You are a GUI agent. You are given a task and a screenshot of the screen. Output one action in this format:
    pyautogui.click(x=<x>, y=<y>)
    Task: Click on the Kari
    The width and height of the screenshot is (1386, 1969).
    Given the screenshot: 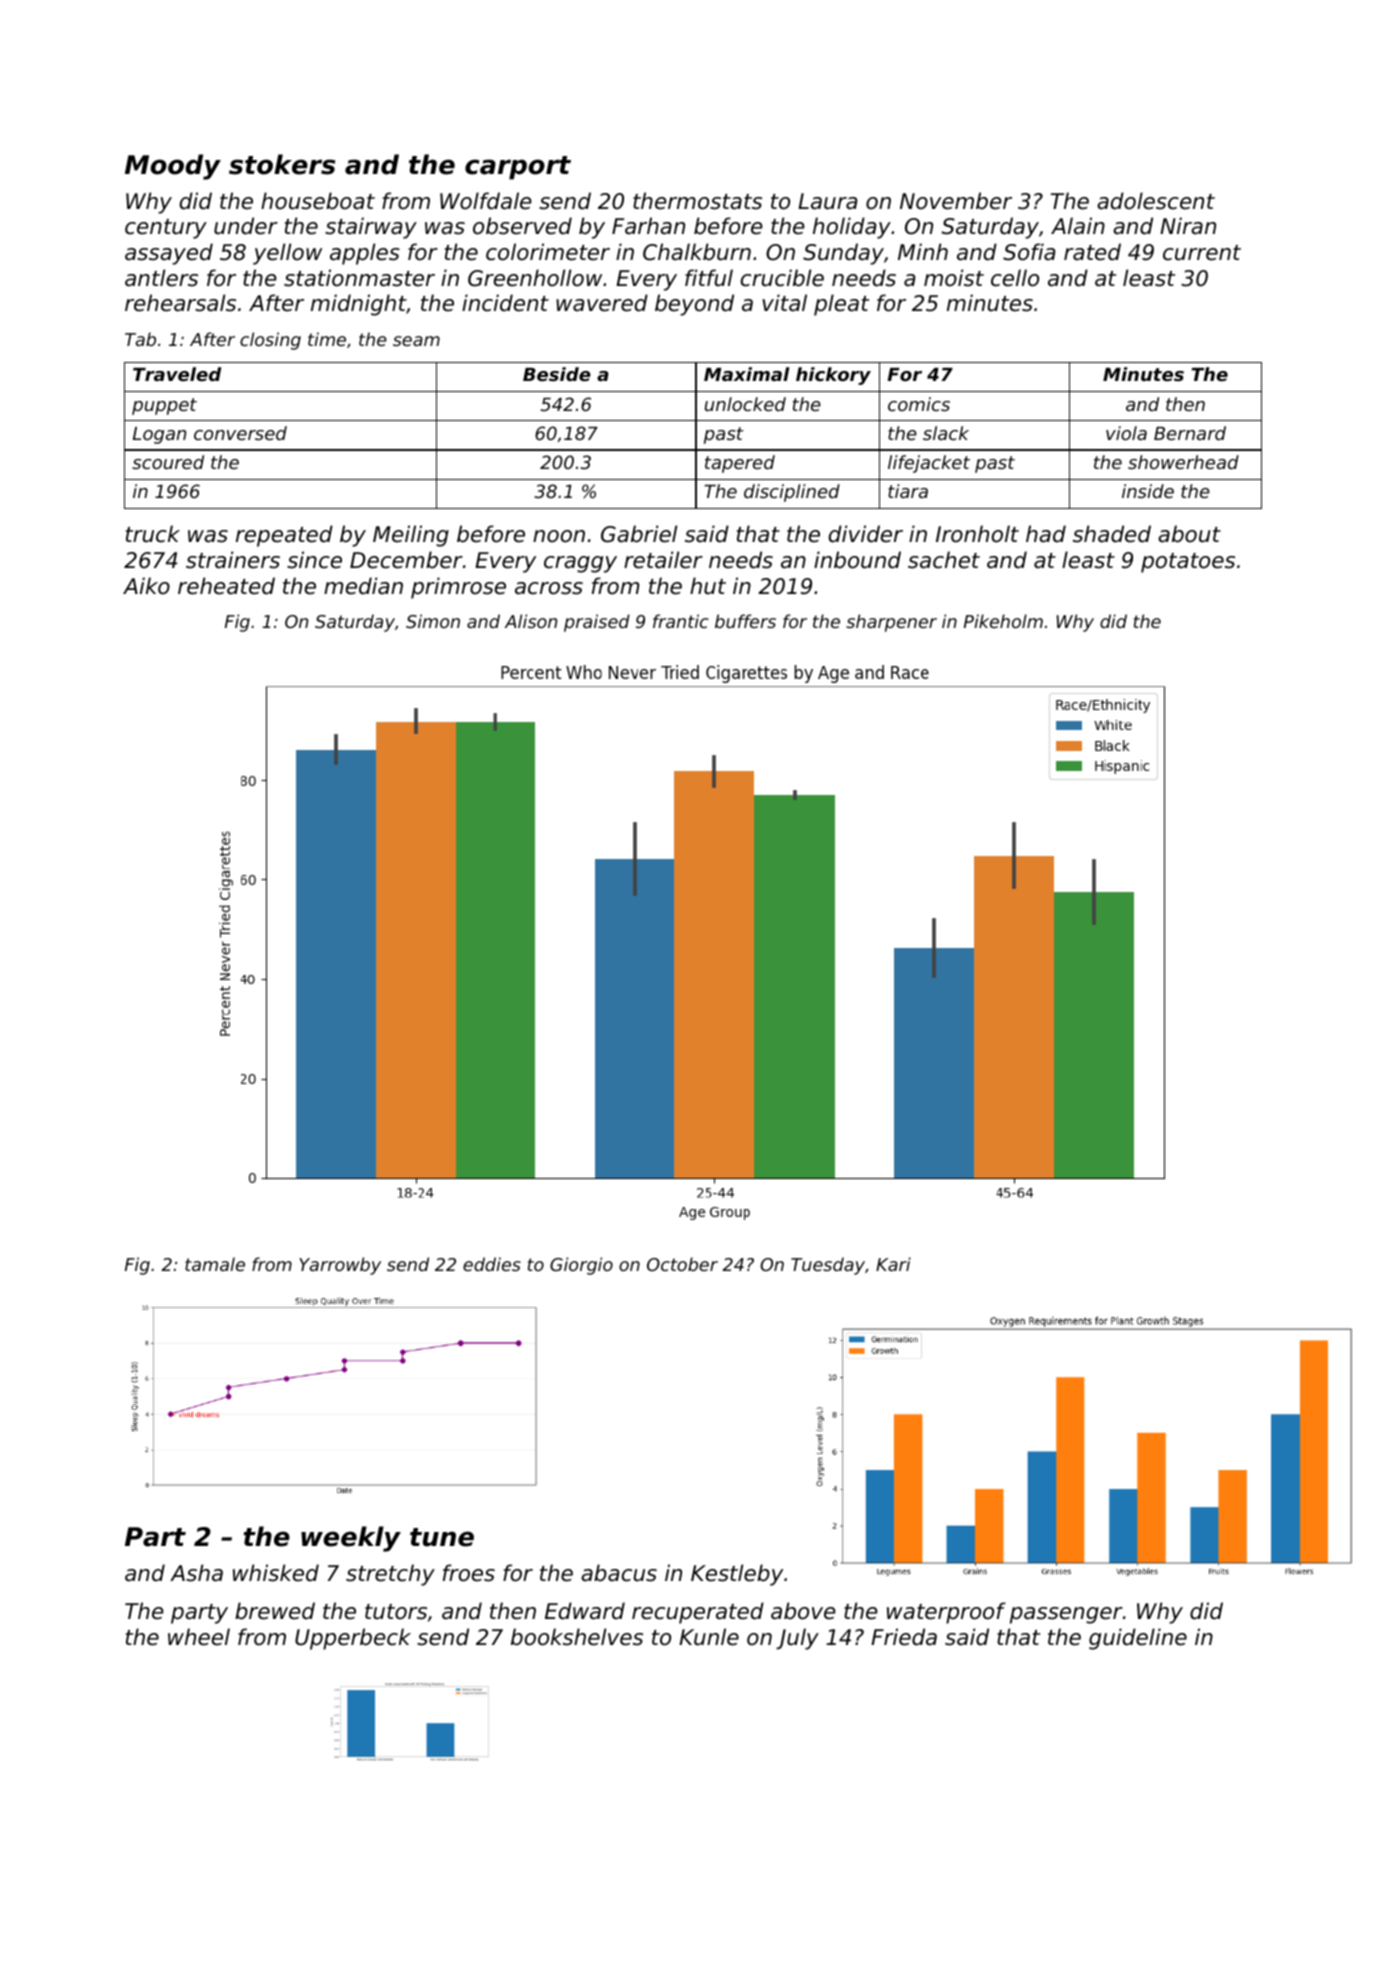 What is the action you would take?
    pyautogui.click(x=893, y=1264)
